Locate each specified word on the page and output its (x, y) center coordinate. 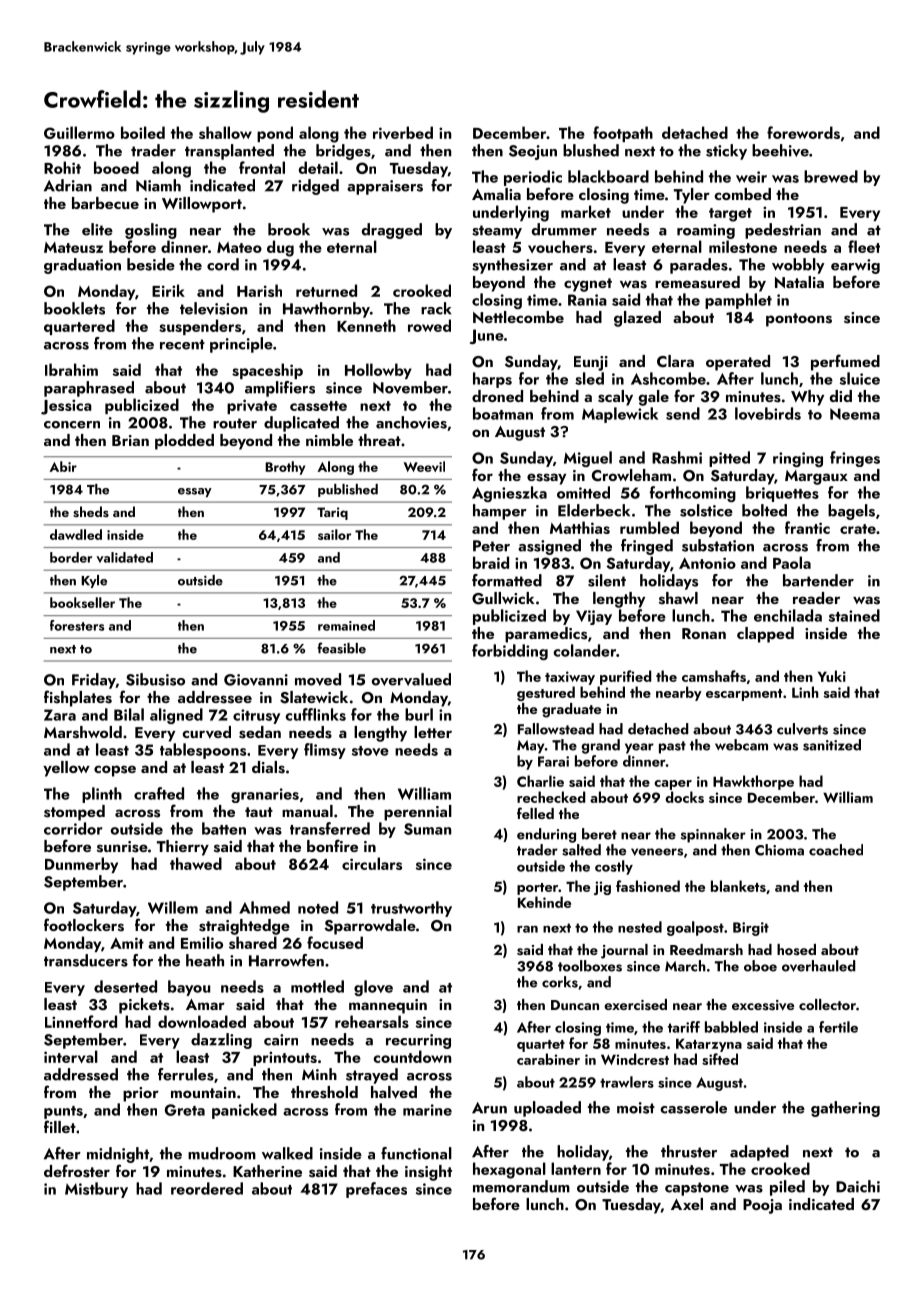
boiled (143, 132)
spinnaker (713, 835)
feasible (342, 648)
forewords (803, 132)
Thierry (183, 848)
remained (346, 625)
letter (433, 732)
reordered (207, 1188)
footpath (623, 134)
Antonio (707, 563)
